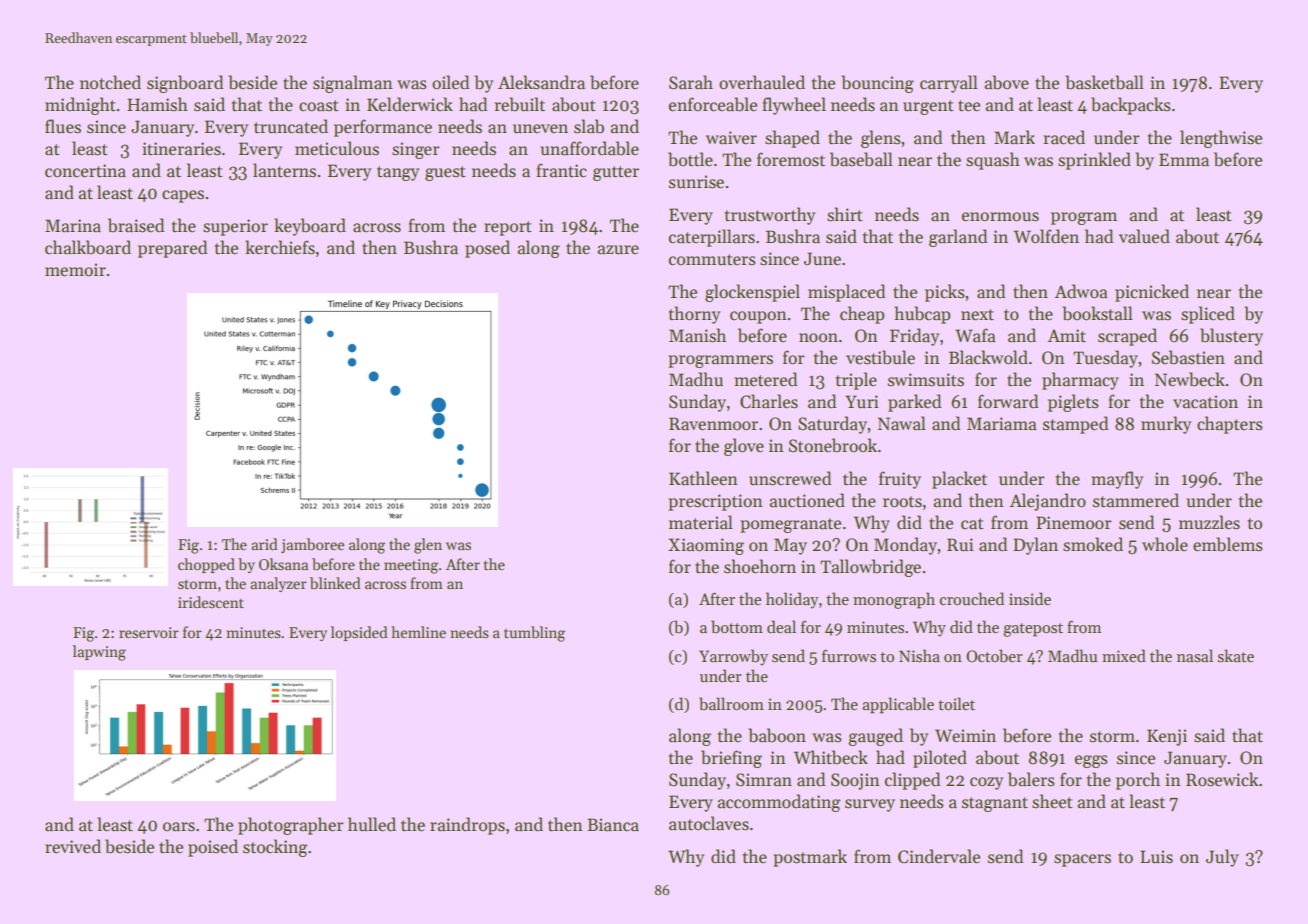 This screenshot has height=924, width=1308. I want to click on Kenji, so click(1167, 737).
